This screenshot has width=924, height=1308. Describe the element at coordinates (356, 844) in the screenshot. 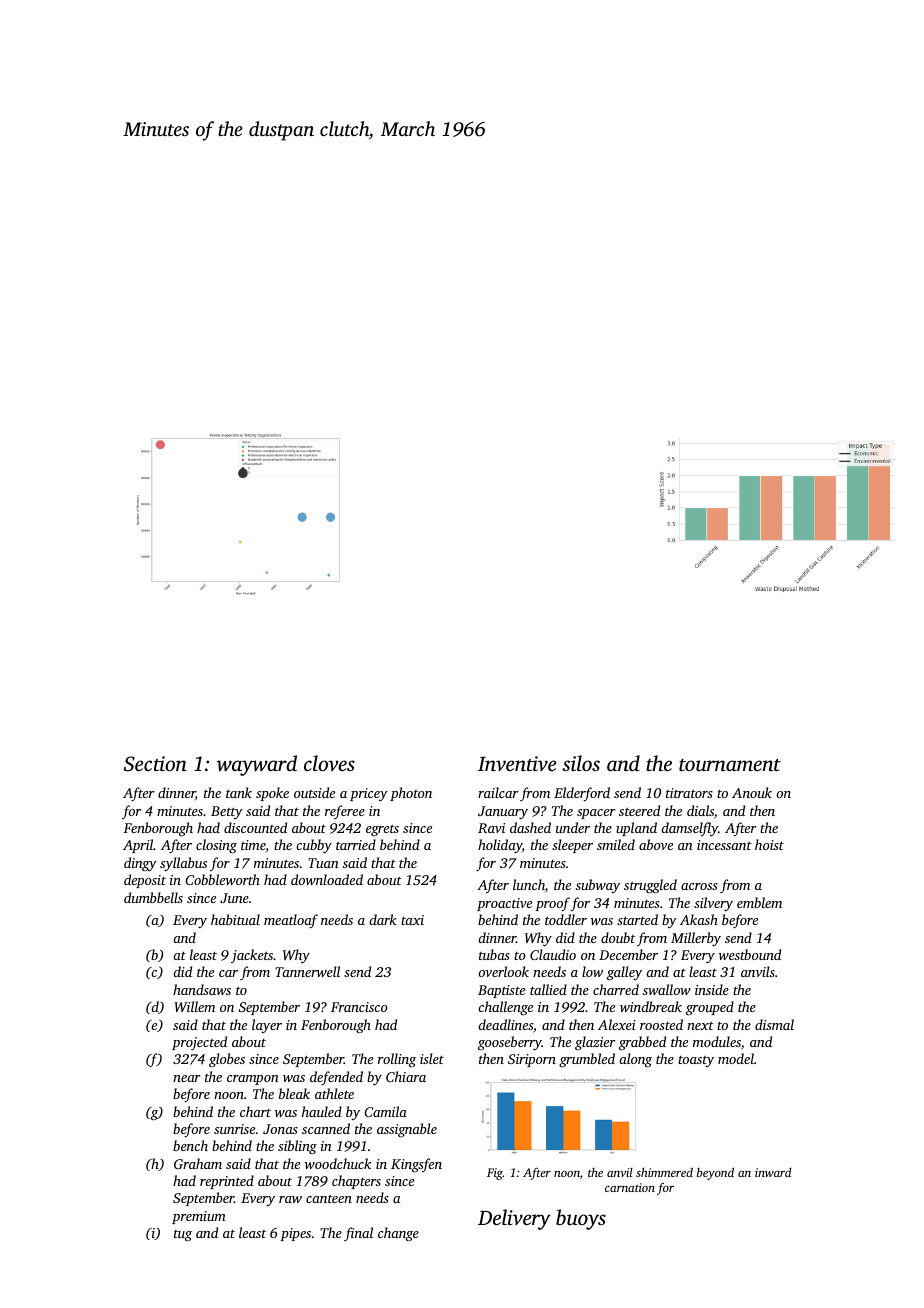

I see `tarried` at that location.
